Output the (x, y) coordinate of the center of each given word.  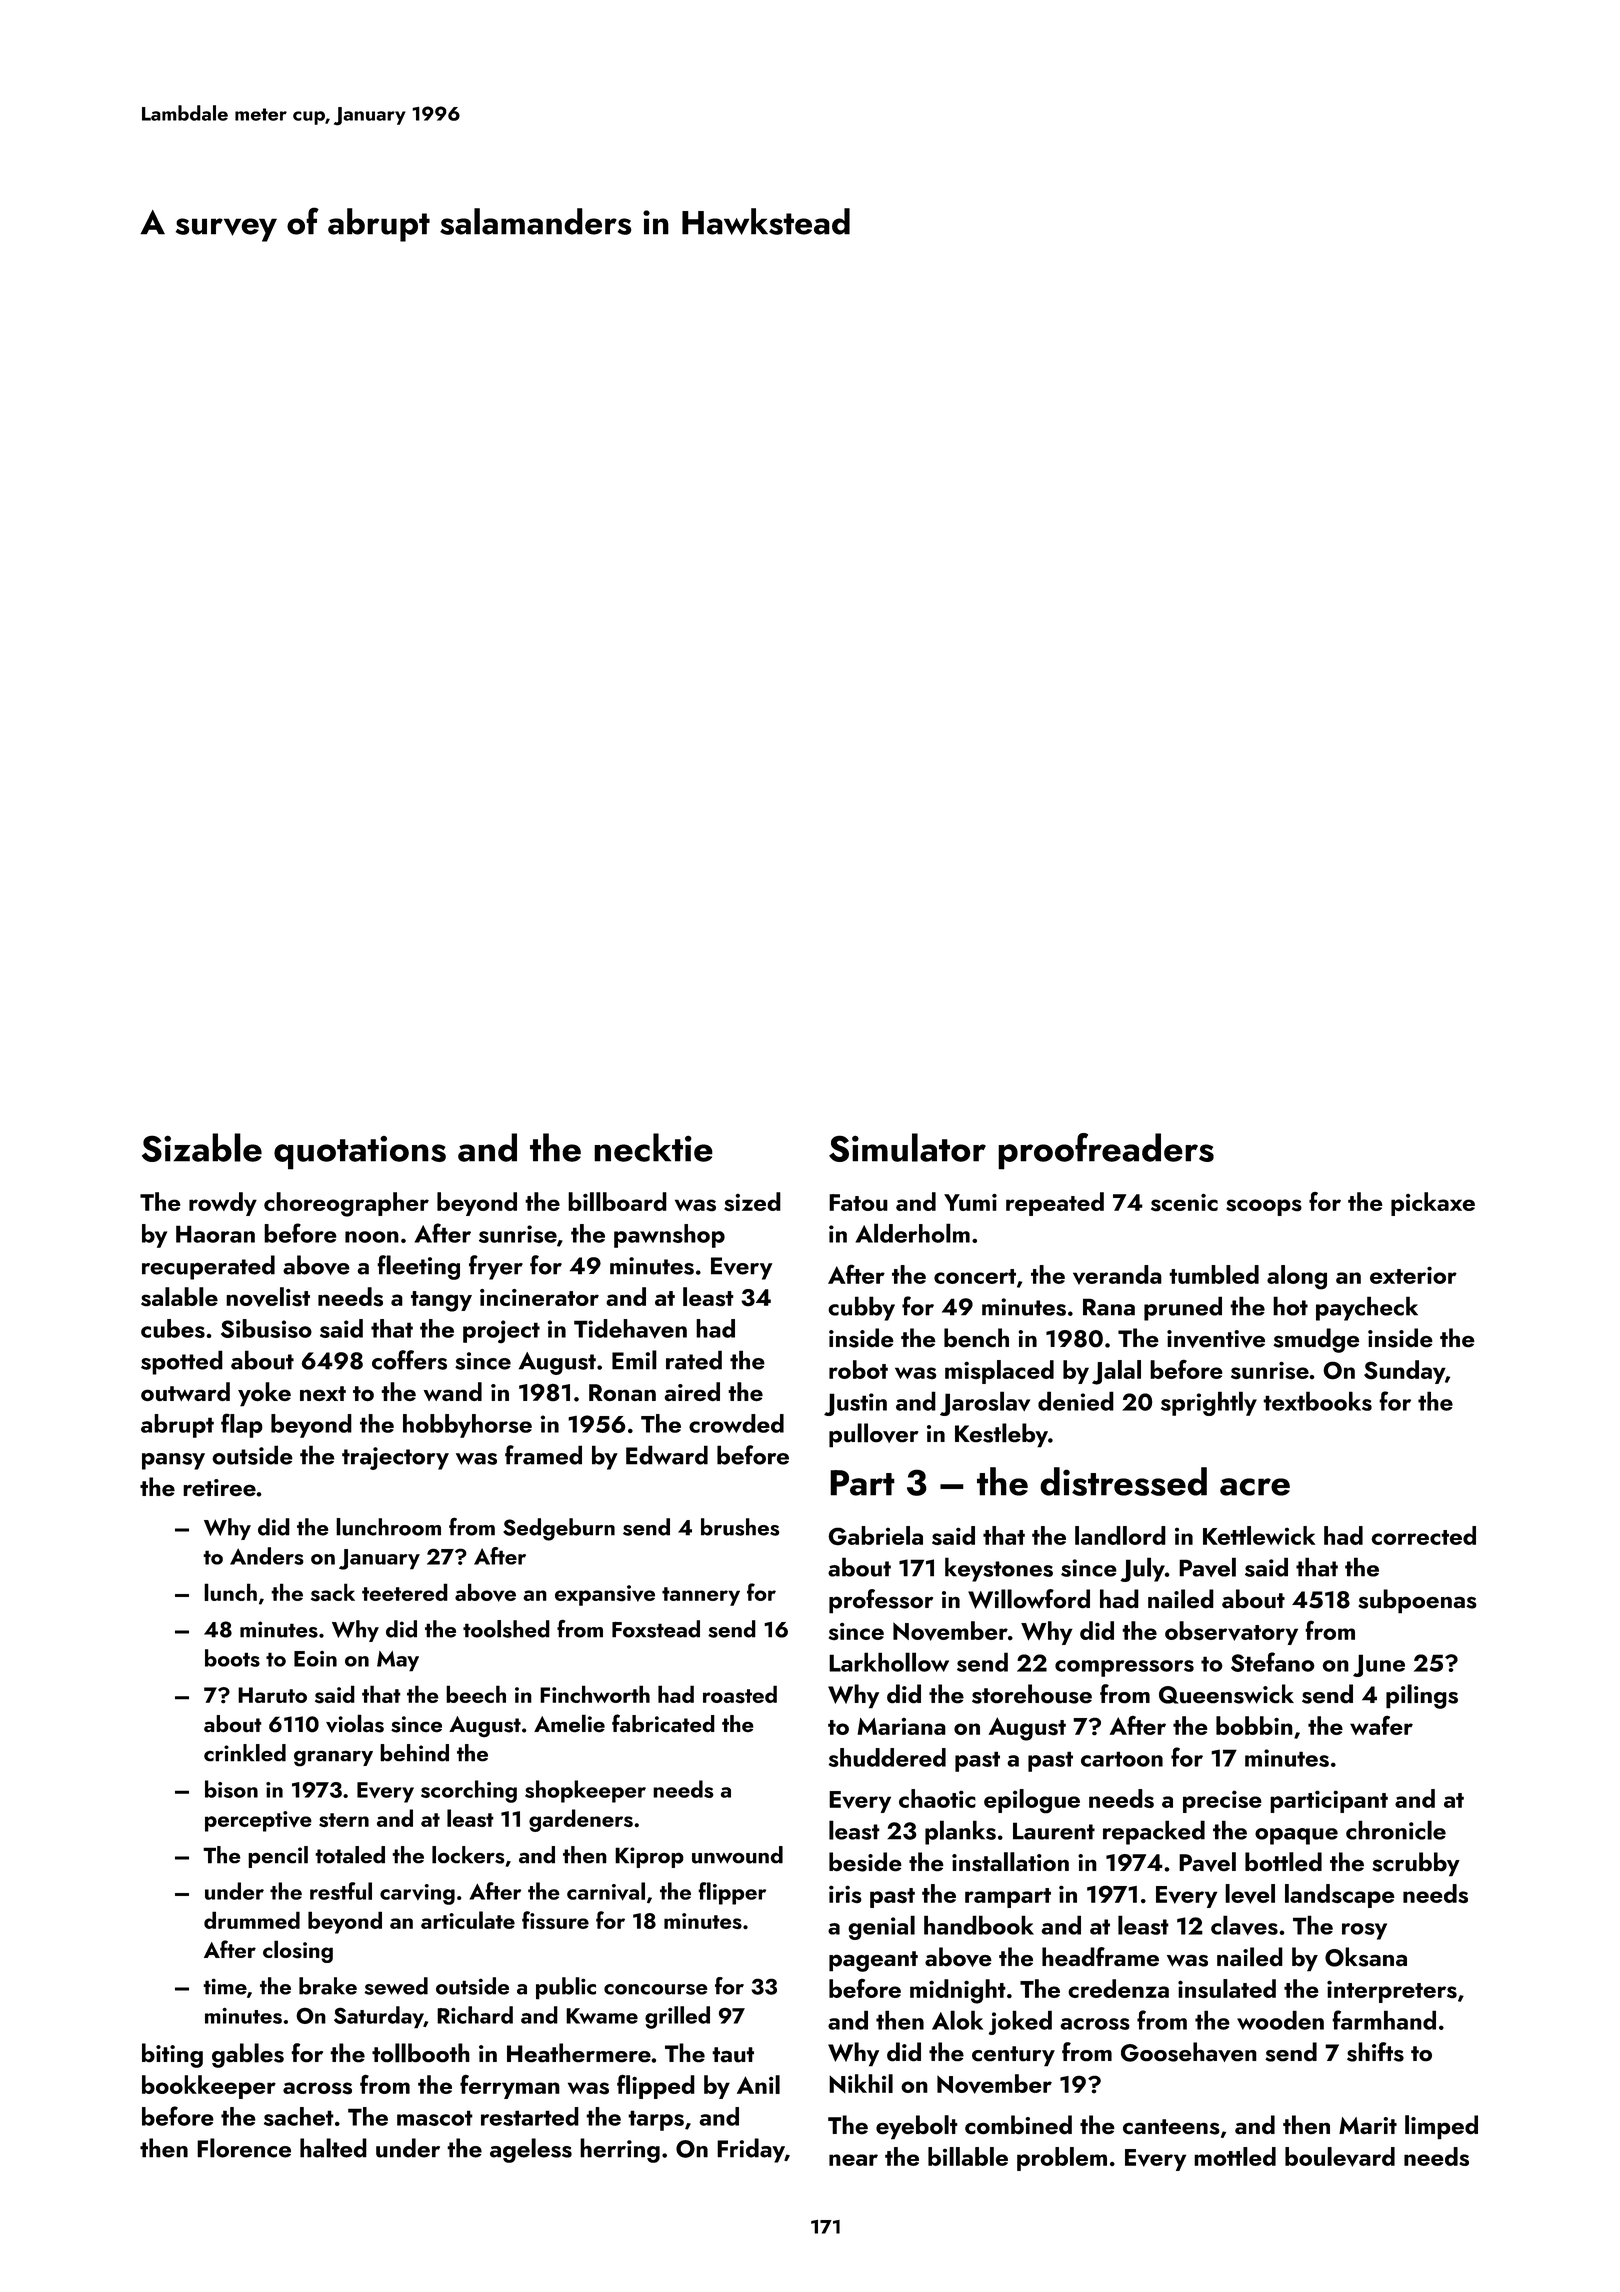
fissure (555, 1920)
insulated (1227, 1989)
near (853, 2160)
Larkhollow (889, 1662)
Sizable (202, 1147)
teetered (405, 1592)
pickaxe (1433, 1204)
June (1379, 1665)
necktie (653, 1147)
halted (333, 2148)
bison (231, 1789)
